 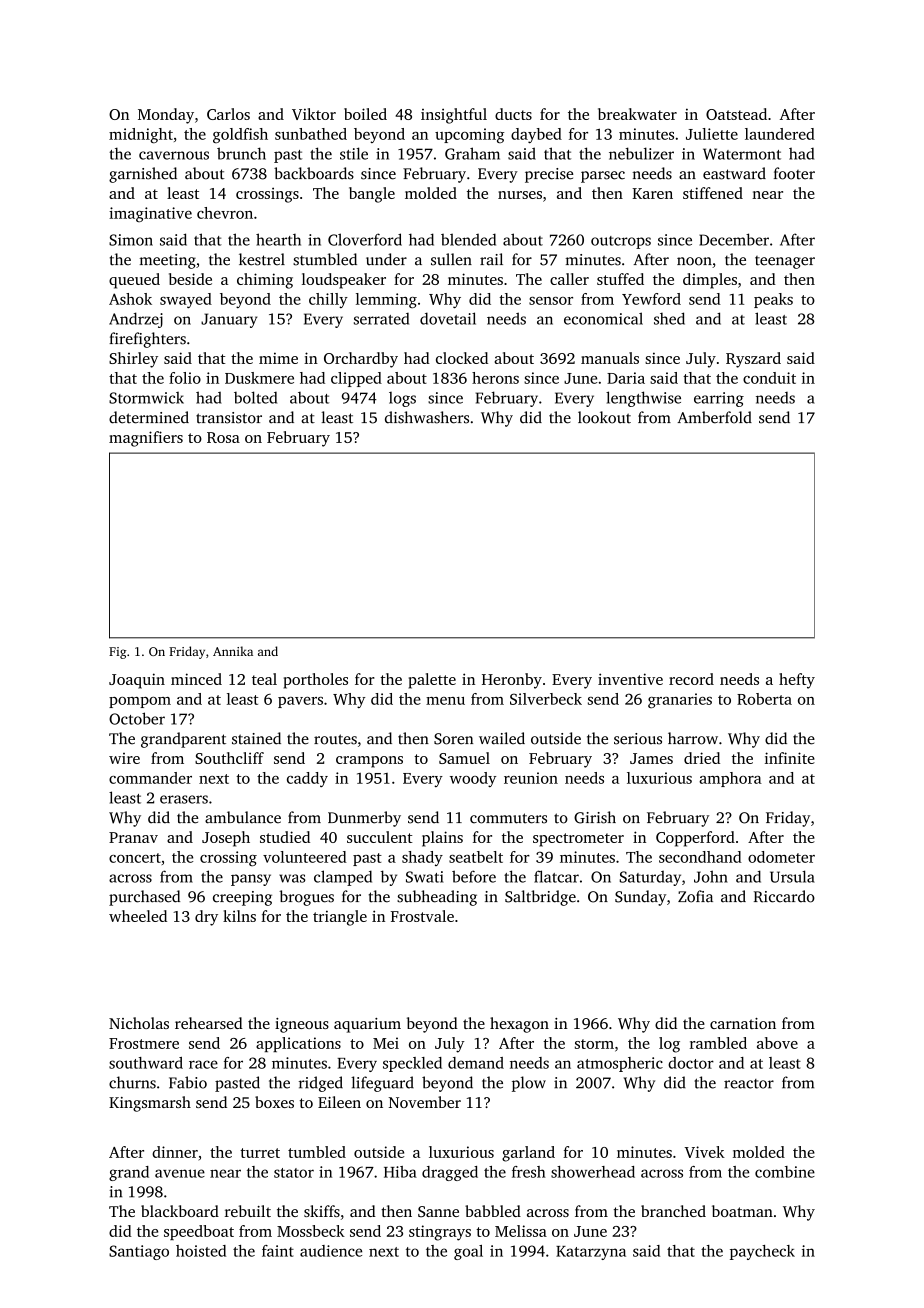 I want to click on plow, so click(x=529, y=1084).
